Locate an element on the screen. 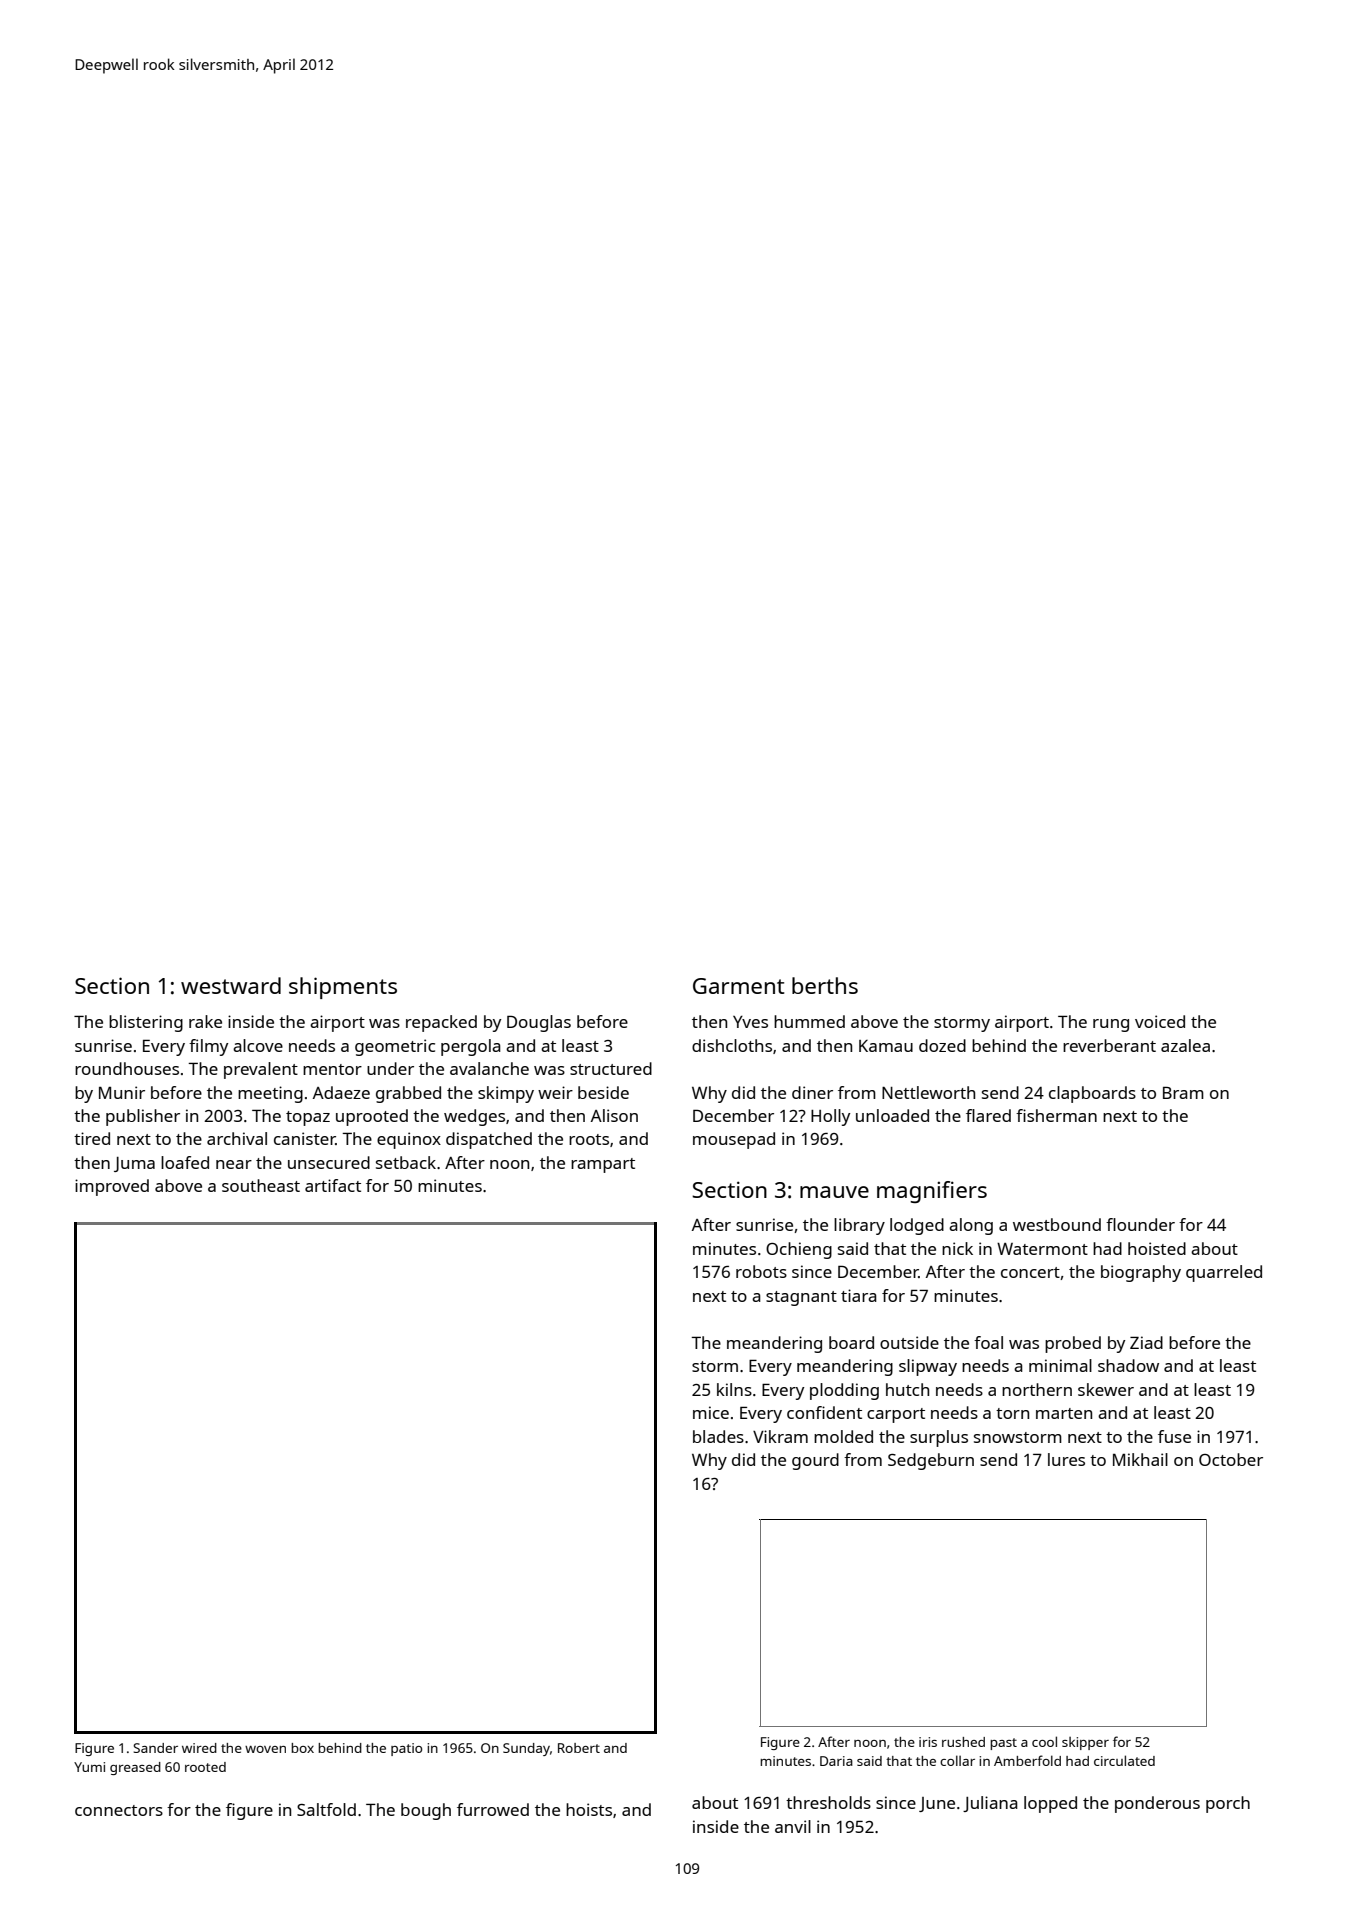 Image resolution: width=1349 pixels, height=1908 pixels. biography is located at coordinates (1141, 1273).
